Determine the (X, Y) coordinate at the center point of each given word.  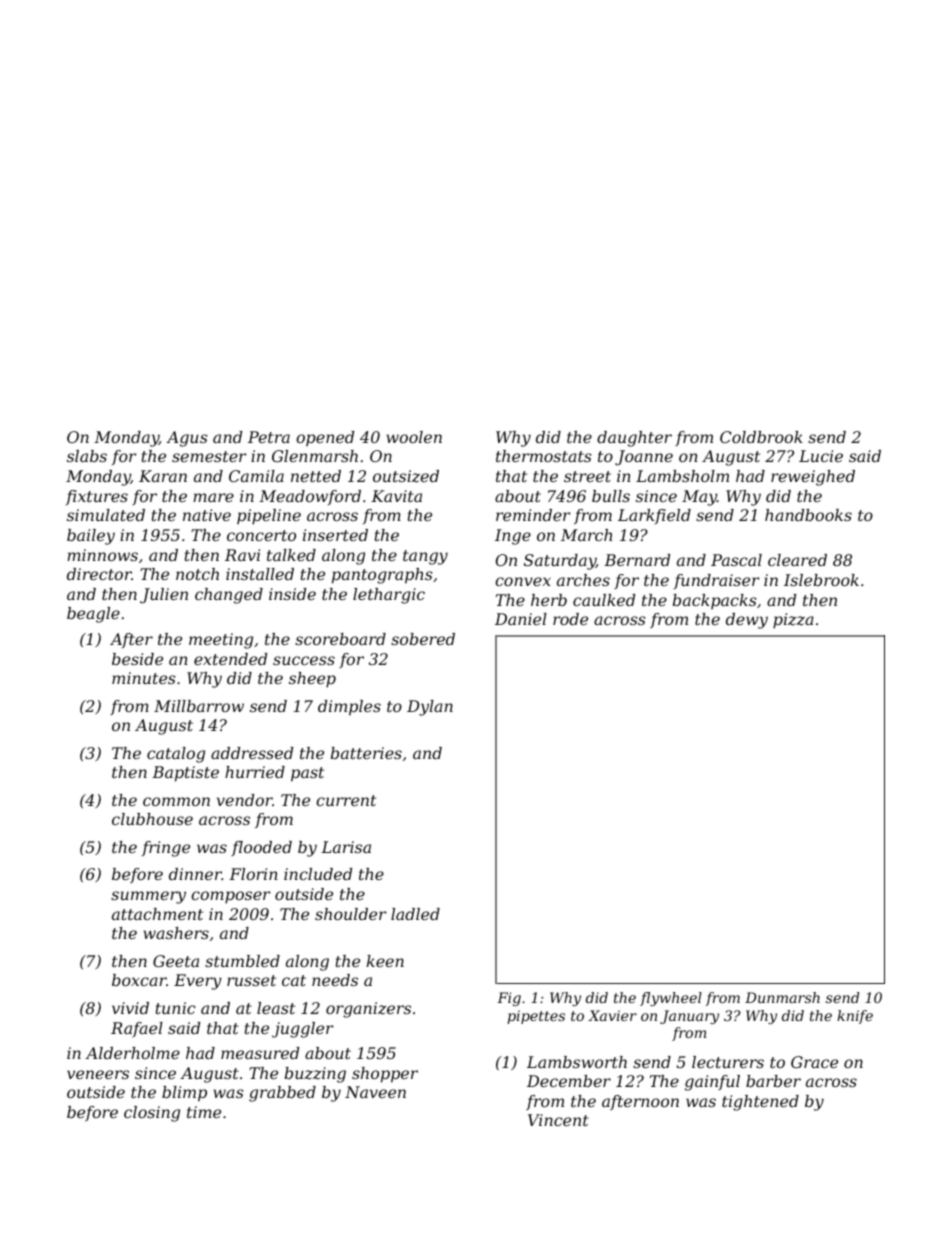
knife (855, 1017)
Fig (509, 999)
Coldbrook (761, 437)
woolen (414, 437)
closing (152, 1114)
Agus (187, 439)
